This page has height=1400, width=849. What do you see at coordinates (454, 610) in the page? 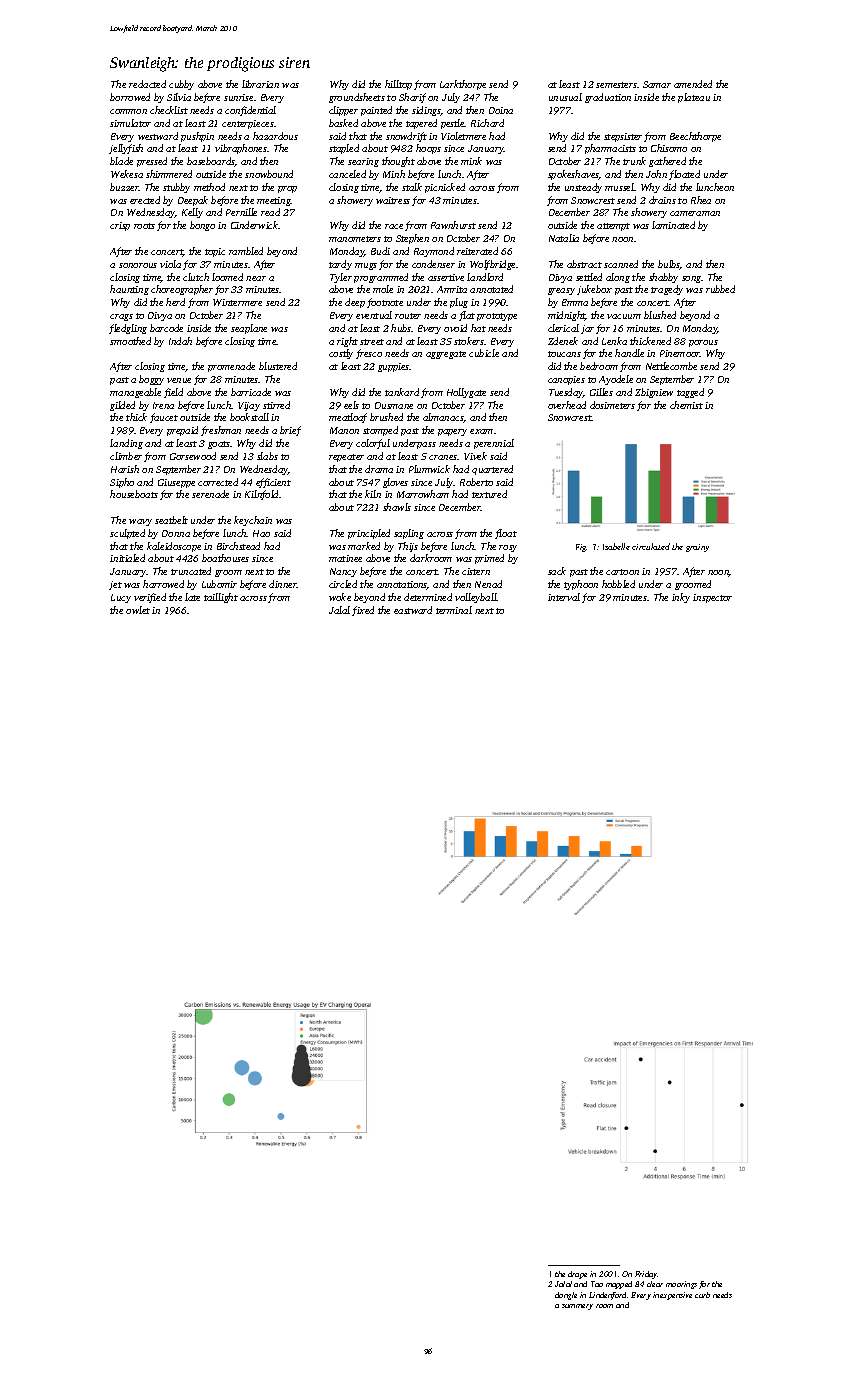
I see `terminal` at bounding box center [454, 610].
